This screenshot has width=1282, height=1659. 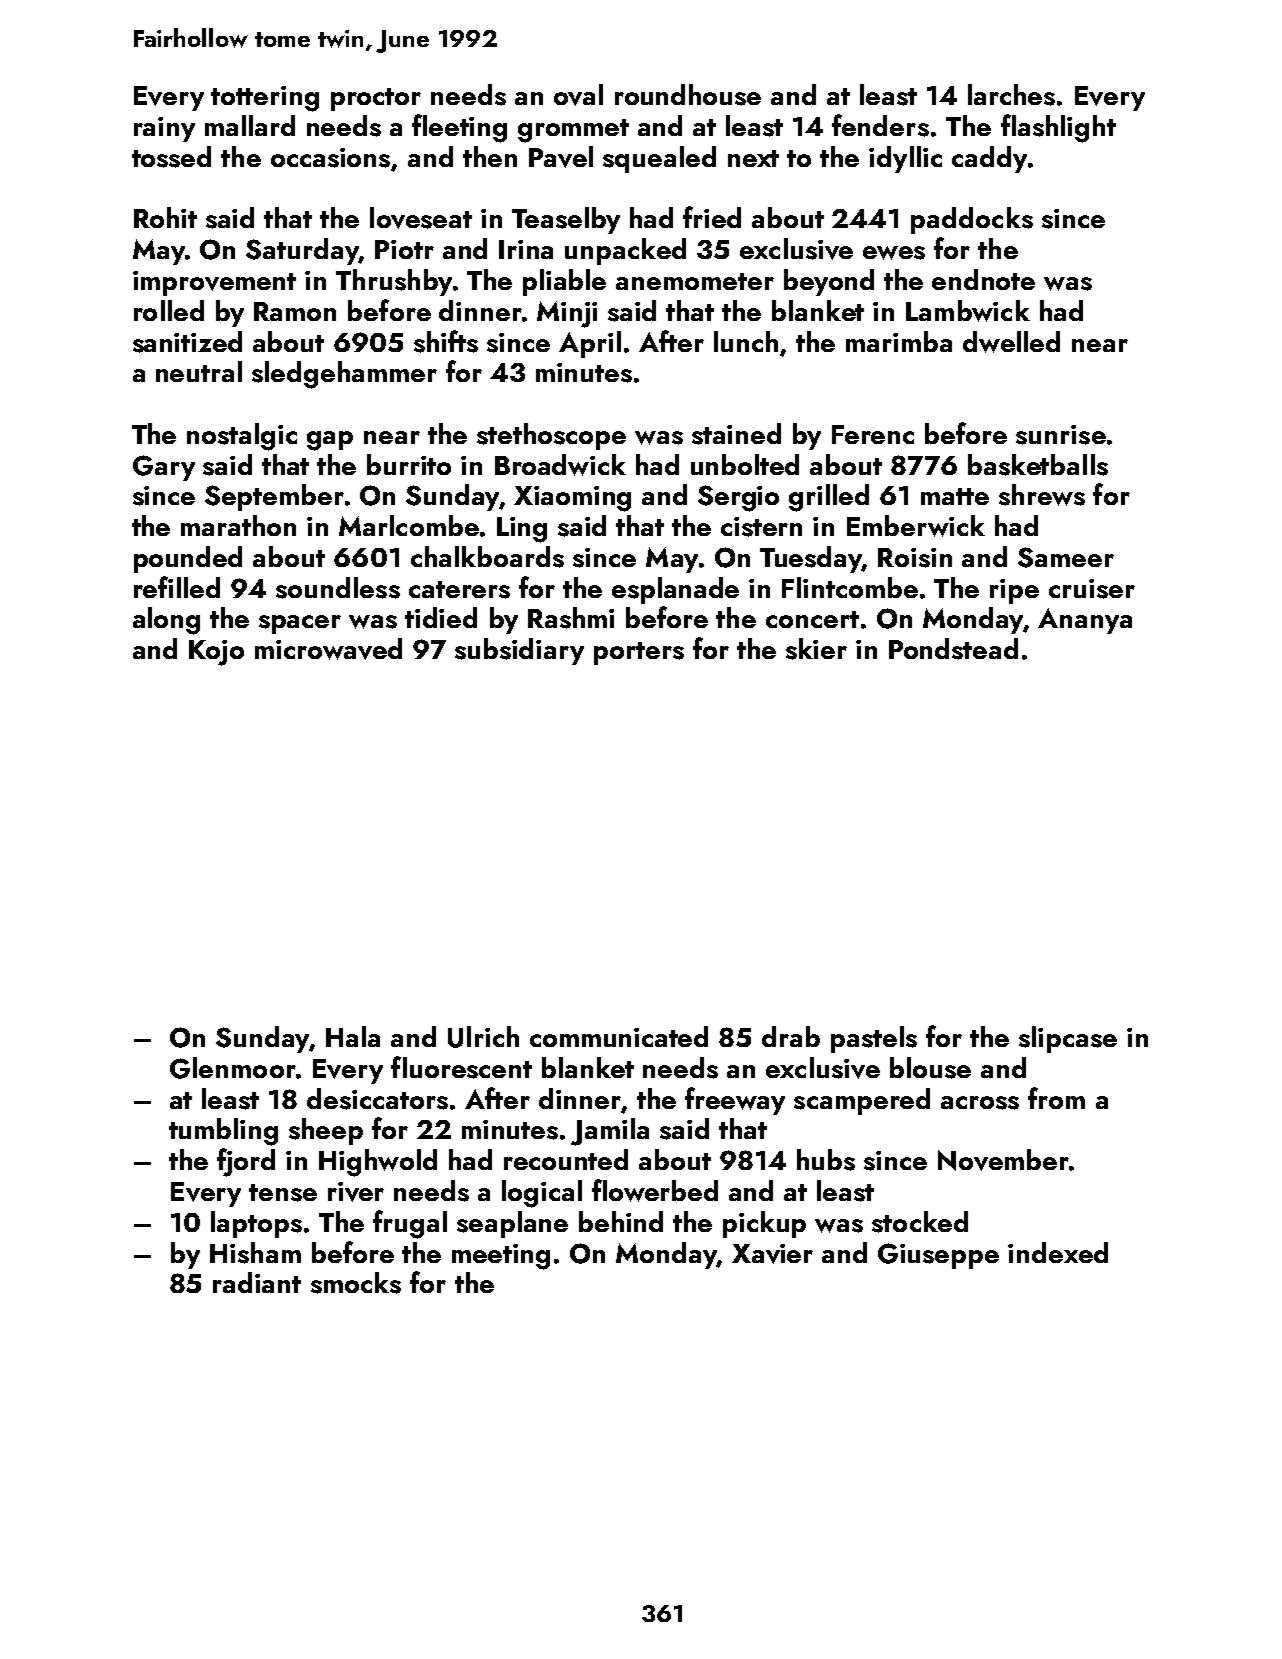 I want to click on Saturday, so click(x=302, y=251).
